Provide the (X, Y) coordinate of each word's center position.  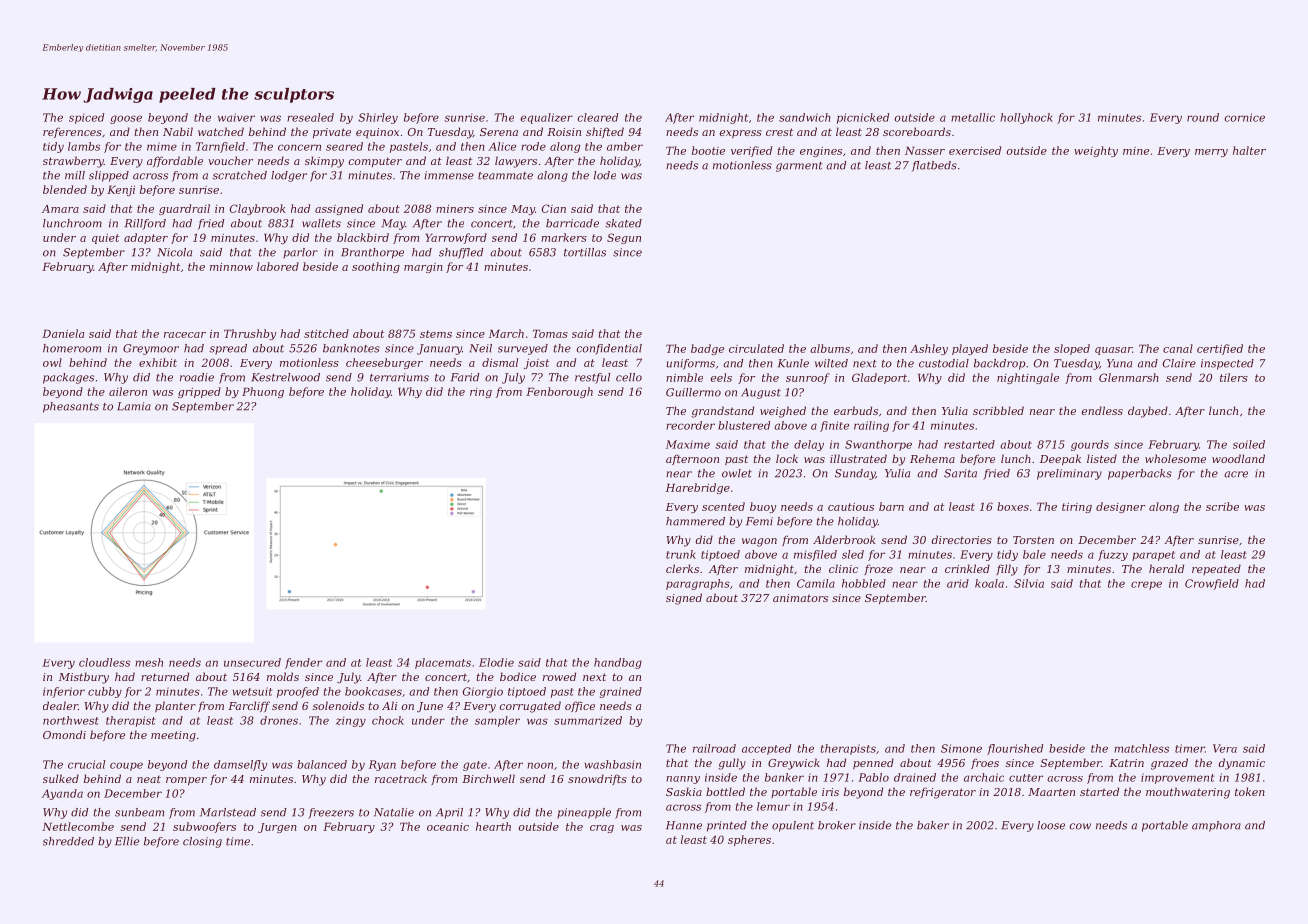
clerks (682, 568)
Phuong (263, 392)
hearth (493, 826)
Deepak (1060, 460)
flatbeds (934, 166)
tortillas (585, 252)
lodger (289, 176)
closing (202, 842)
